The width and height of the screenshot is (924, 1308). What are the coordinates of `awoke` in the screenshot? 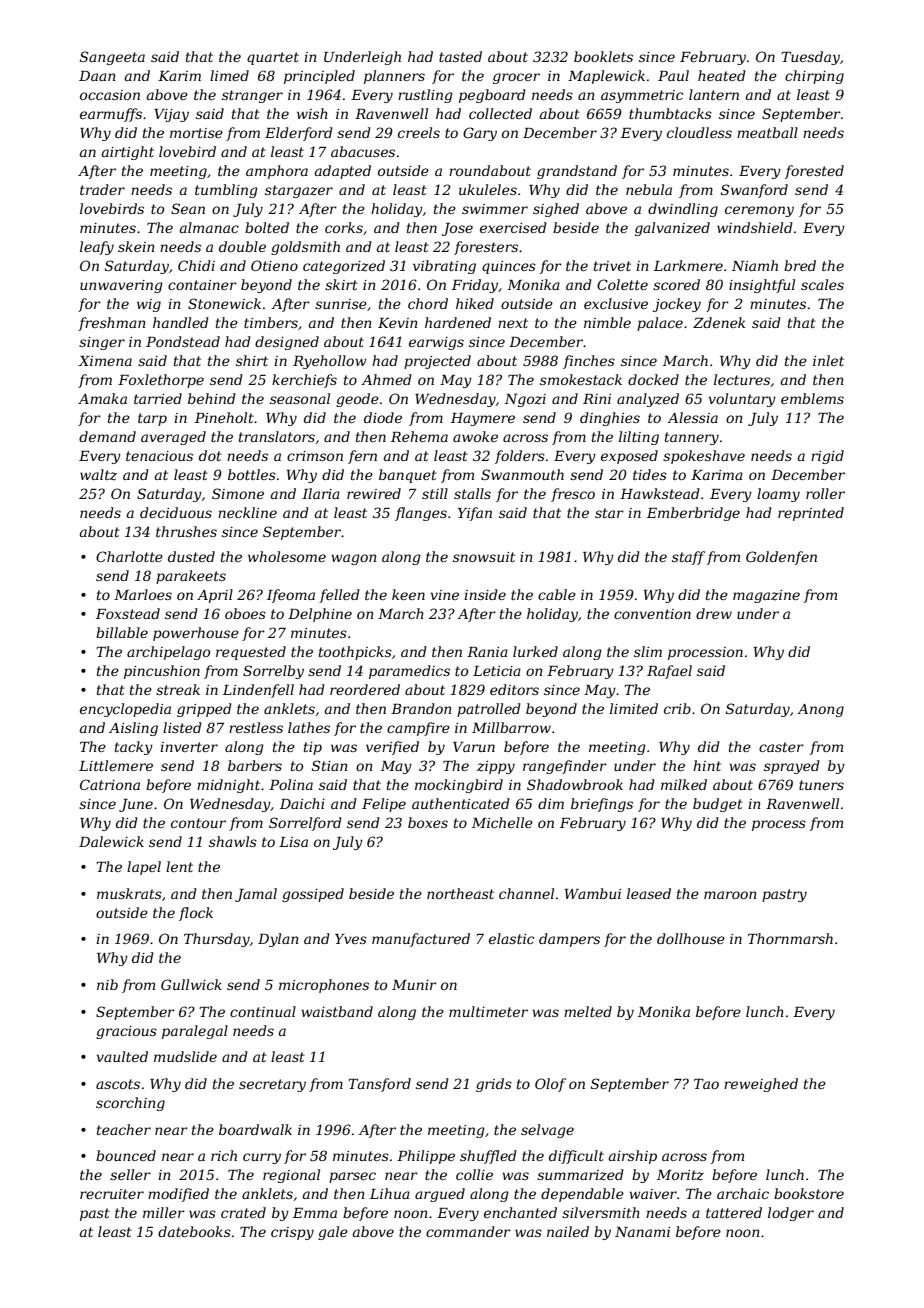 It's located at (475, 436).
